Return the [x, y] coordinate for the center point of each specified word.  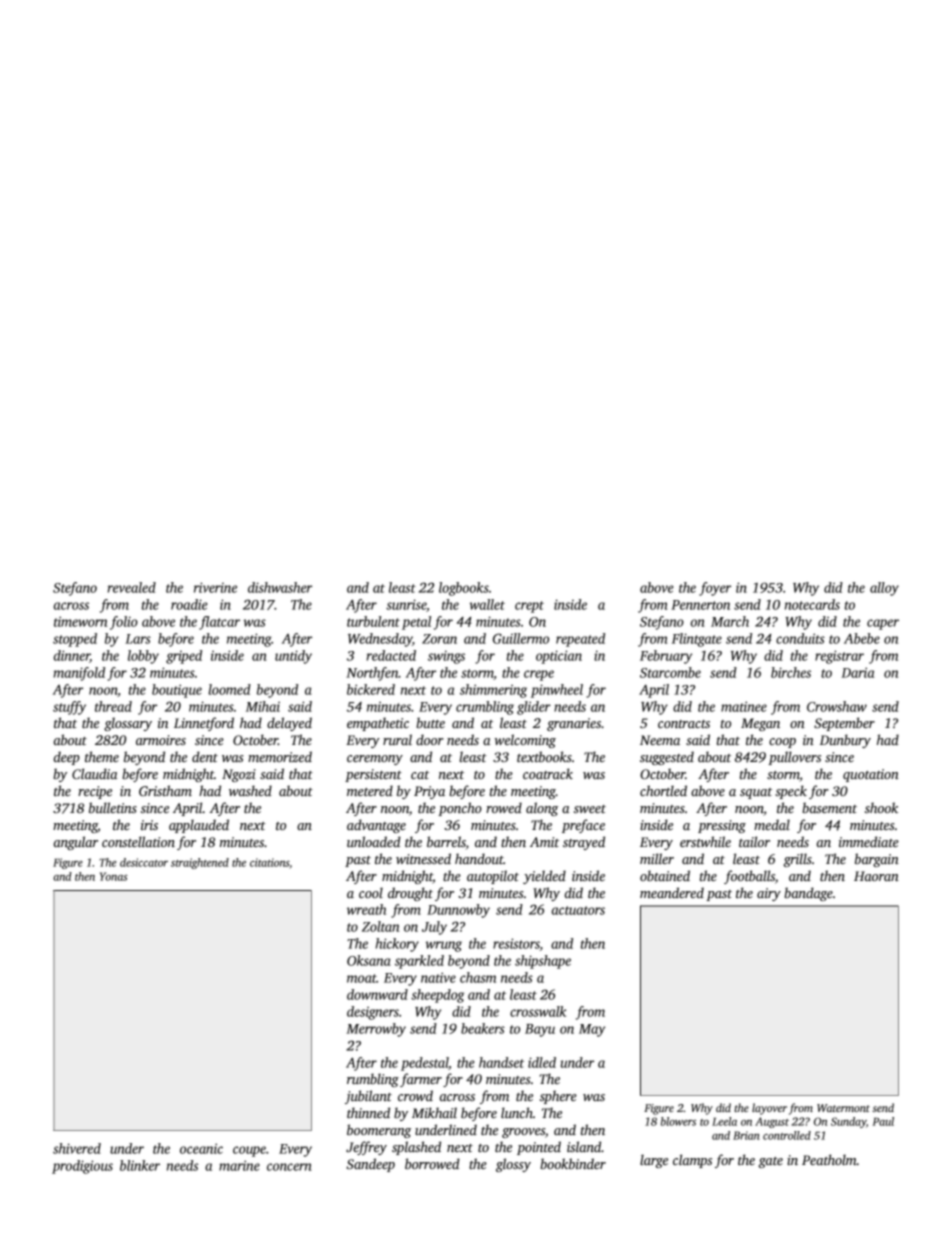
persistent [373, 775]
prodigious [82, 1167]
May [592, 1030]
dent [205, 756]
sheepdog [437, 996]
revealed [132, 587]
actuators [578, 910]
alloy [884, 589]
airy [769, 894]
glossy [513, 1165]
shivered [77, 1148]
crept [529, 607]
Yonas [114, 876]
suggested [667, 758]
